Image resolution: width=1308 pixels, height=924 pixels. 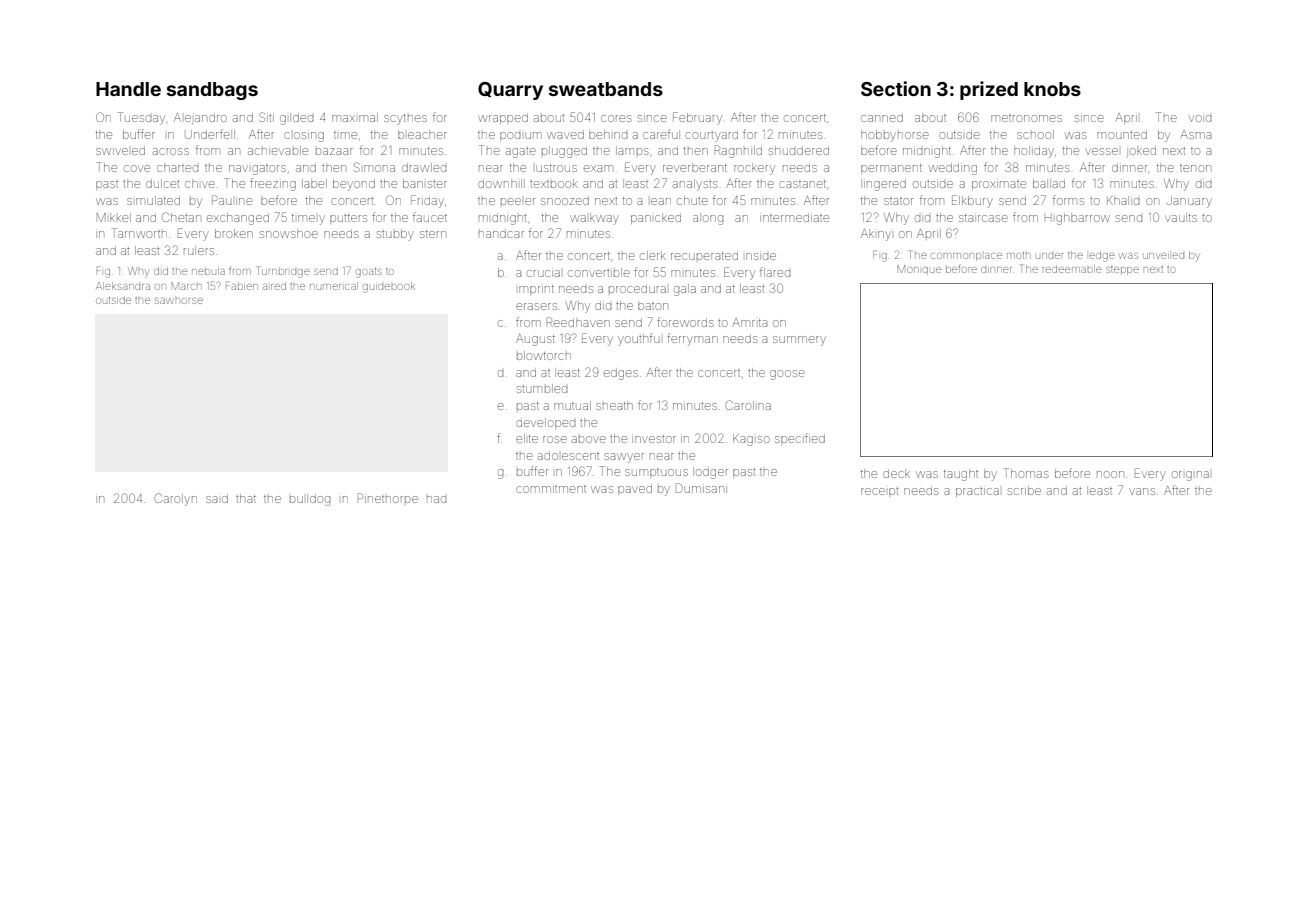 I want to click on developed, so click(x=545, y=423).
